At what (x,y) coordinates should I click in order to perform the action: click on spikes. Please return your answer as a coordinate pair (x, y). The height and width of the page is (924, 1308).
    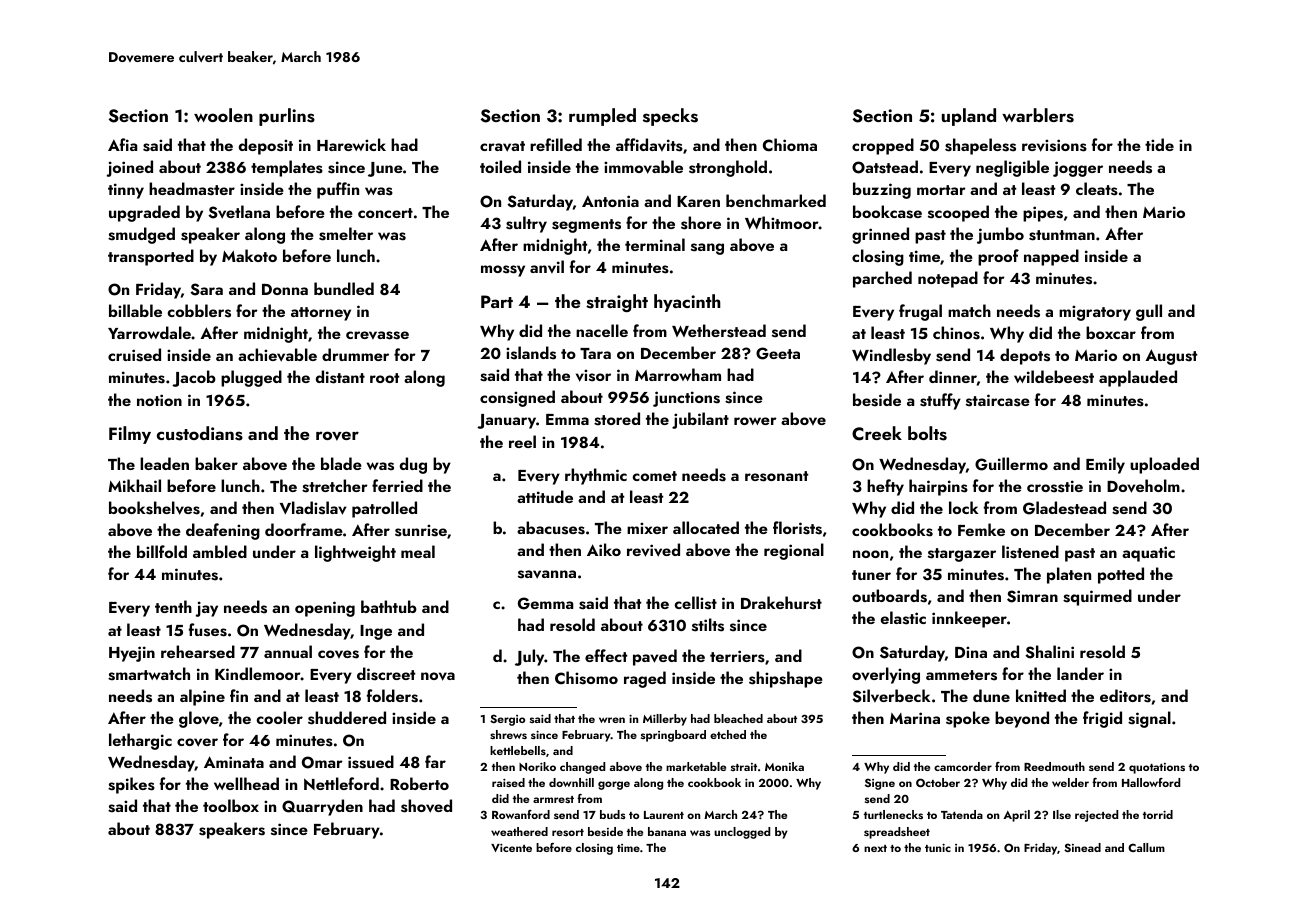
    Looking at the image, I should click on (131, 785).
